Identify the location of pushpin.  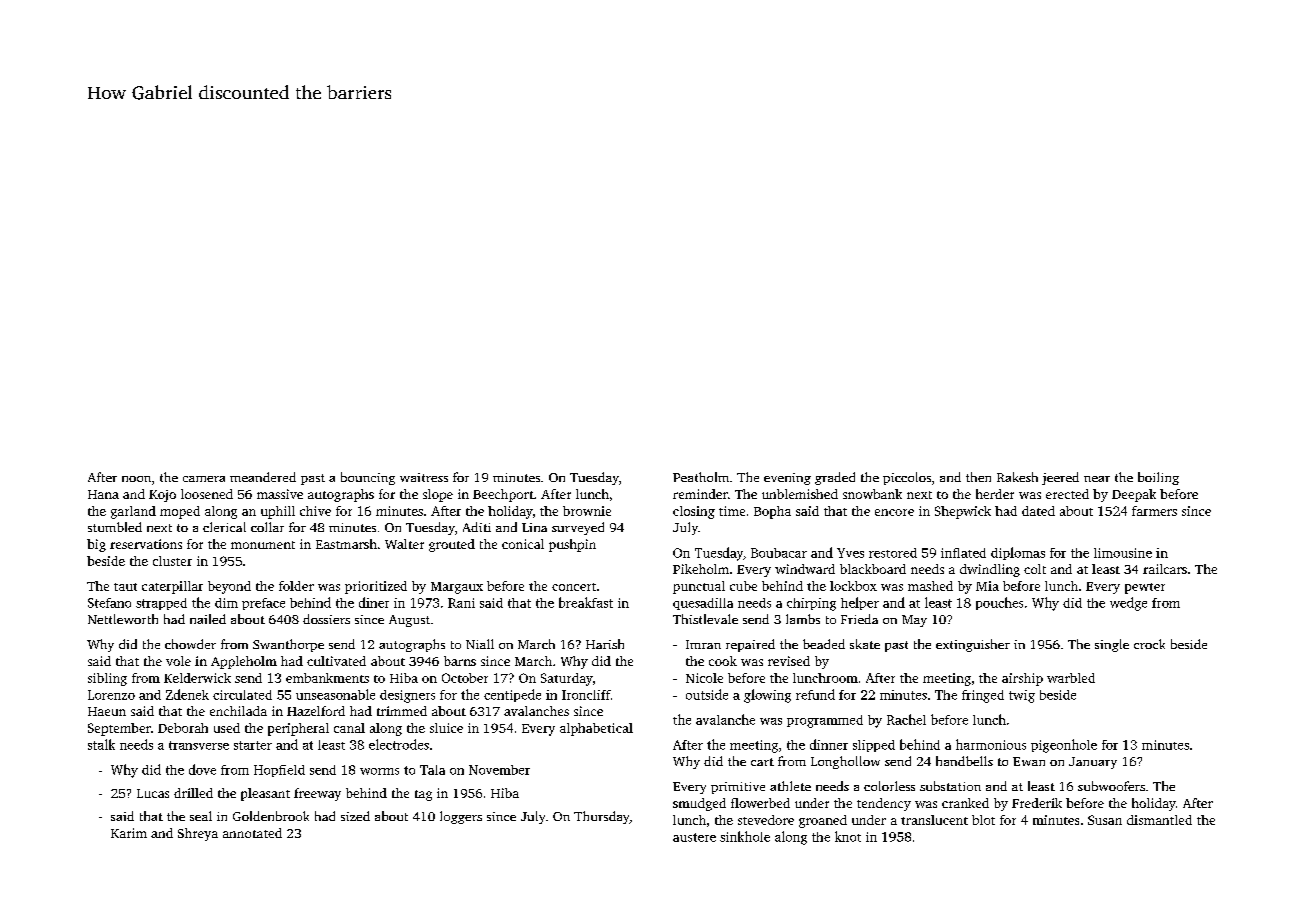
(572, 545).
